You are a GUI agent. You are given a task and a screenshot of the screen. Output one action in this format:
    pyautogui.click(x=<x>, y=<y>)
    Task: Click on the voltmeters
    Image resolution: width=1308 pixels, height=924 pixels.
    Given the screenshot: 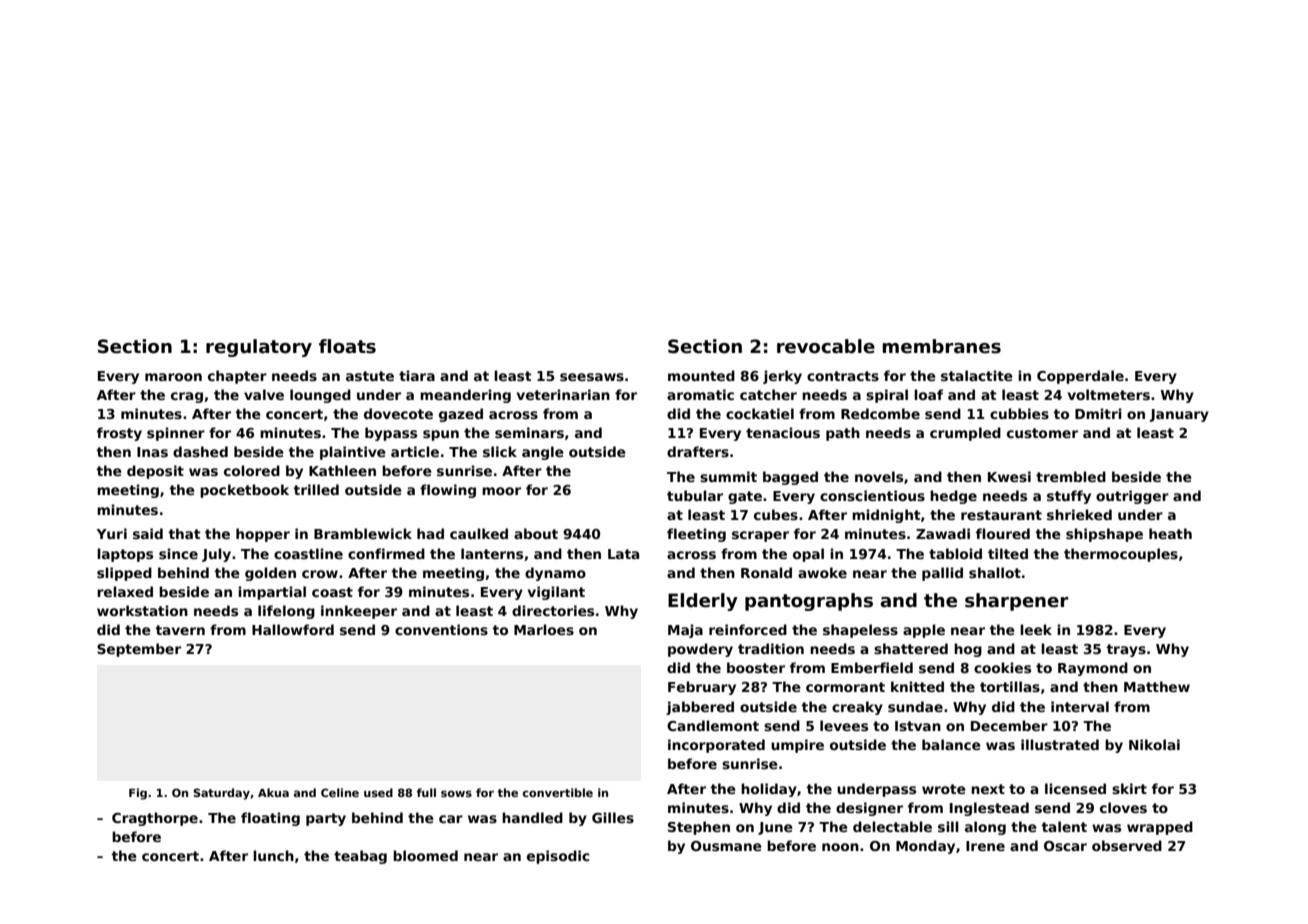 What is the action you would take?
    pyautogui.click(x=1109, y=394)
